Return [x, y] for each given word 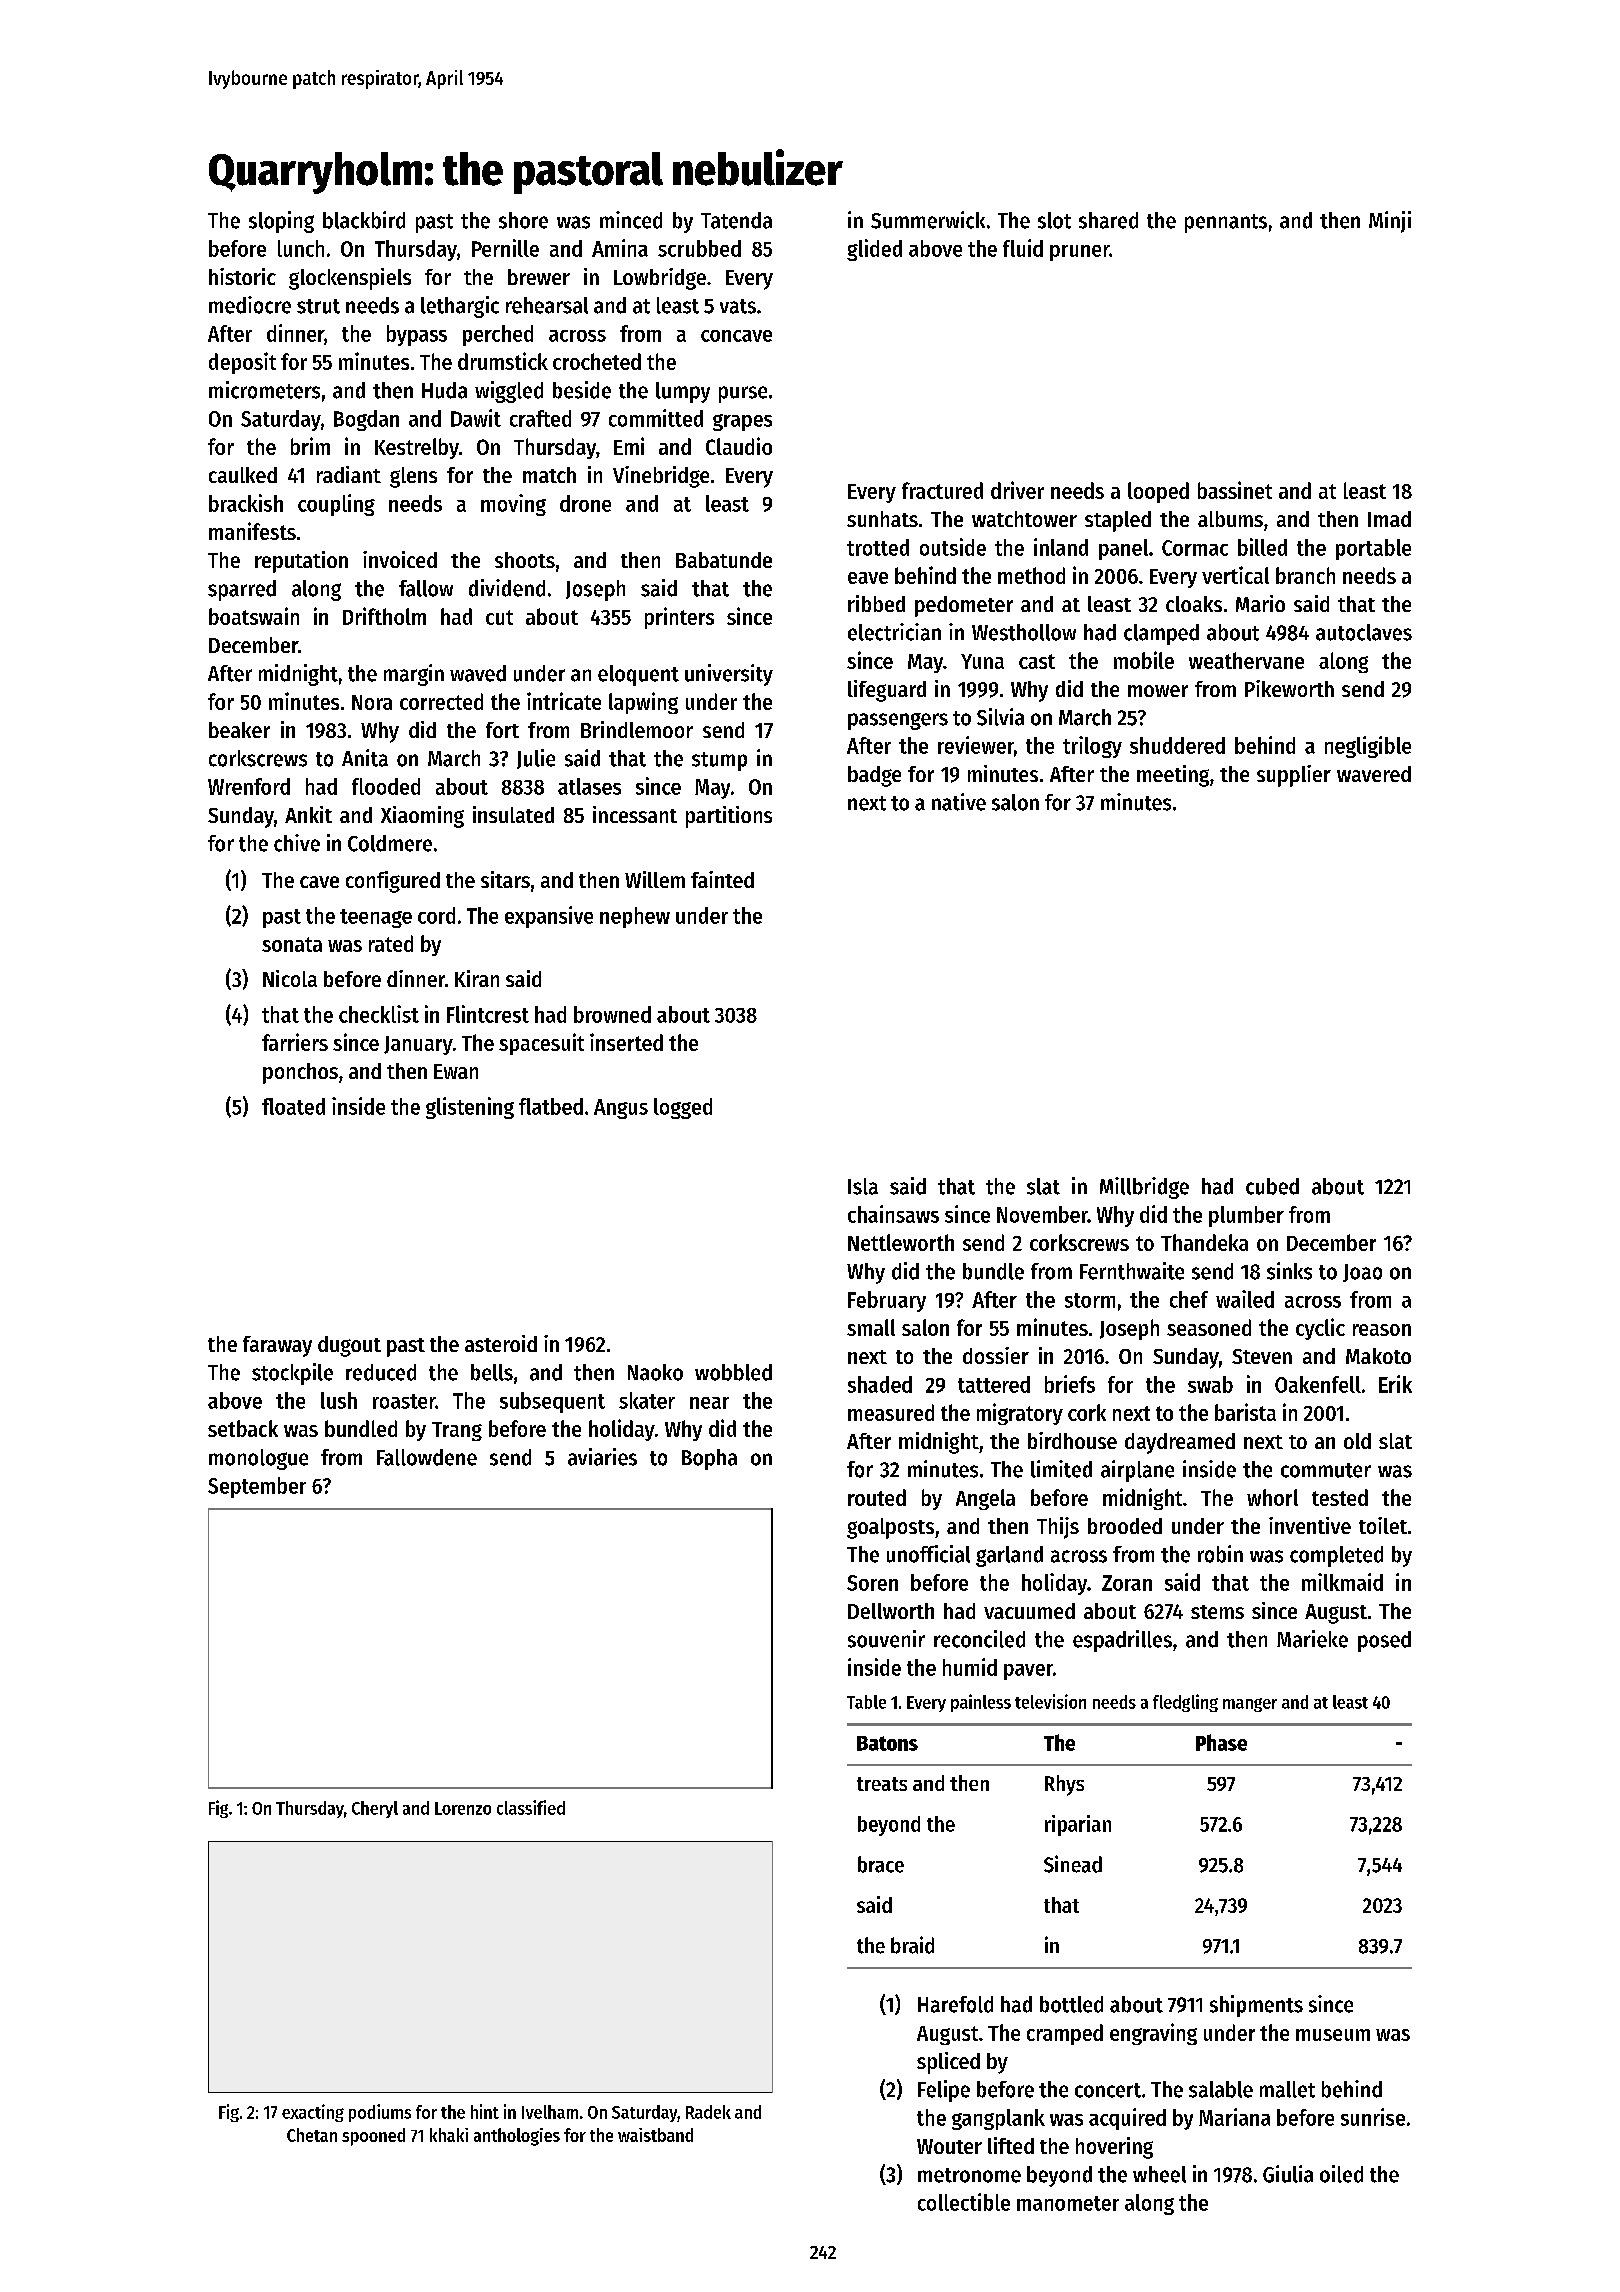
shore [523, 220]
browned [612, 1014]
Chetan [312, 2135]
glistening [470, 1108]
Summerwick [928, 220]
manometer [1068, 2203]
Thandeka [1204, 1242]
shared [1108, 220]
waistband [655, 2135]
